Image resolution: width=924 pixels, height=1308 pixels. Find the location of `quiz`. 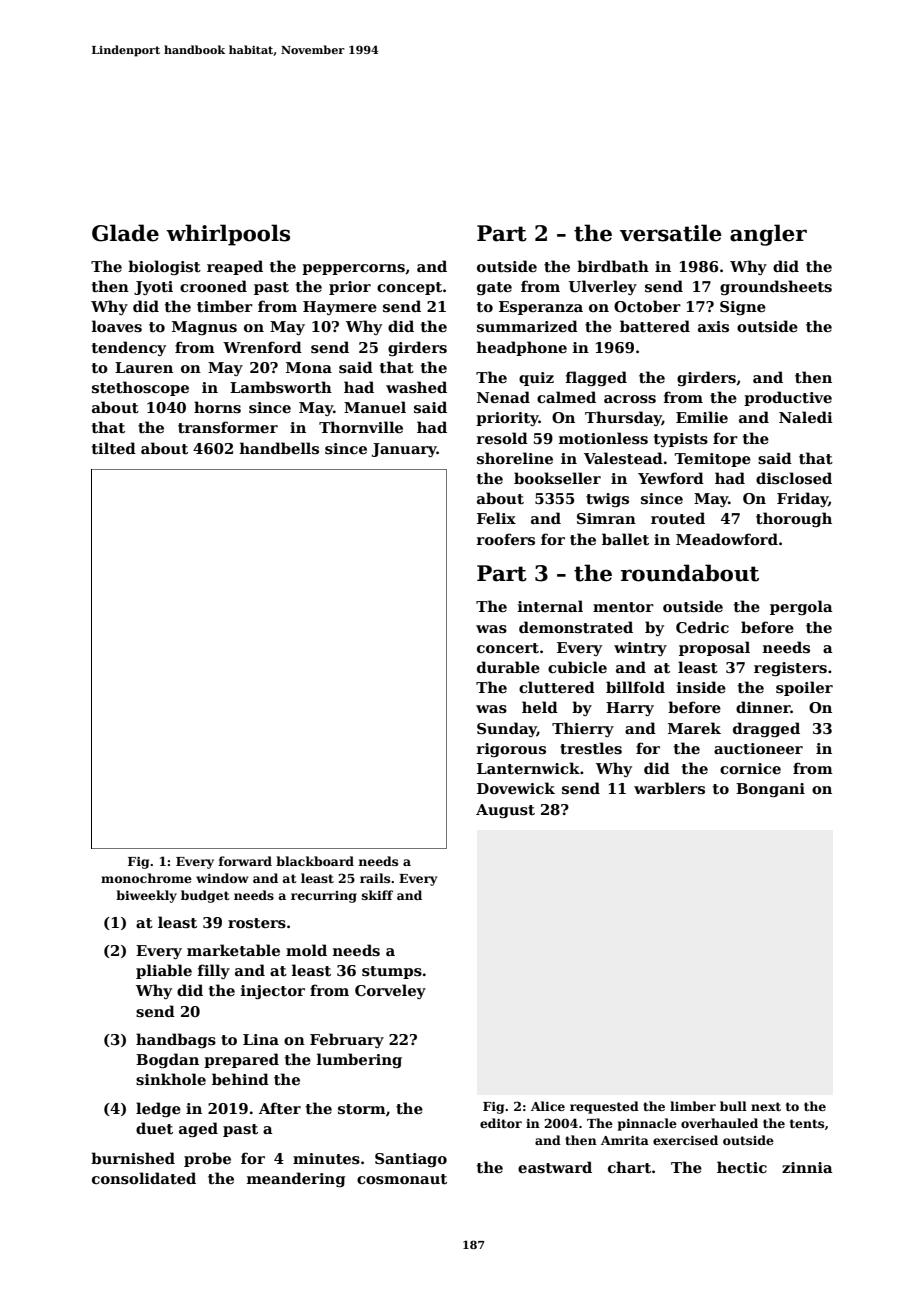

quiz is located at coordinates (536, 379).
